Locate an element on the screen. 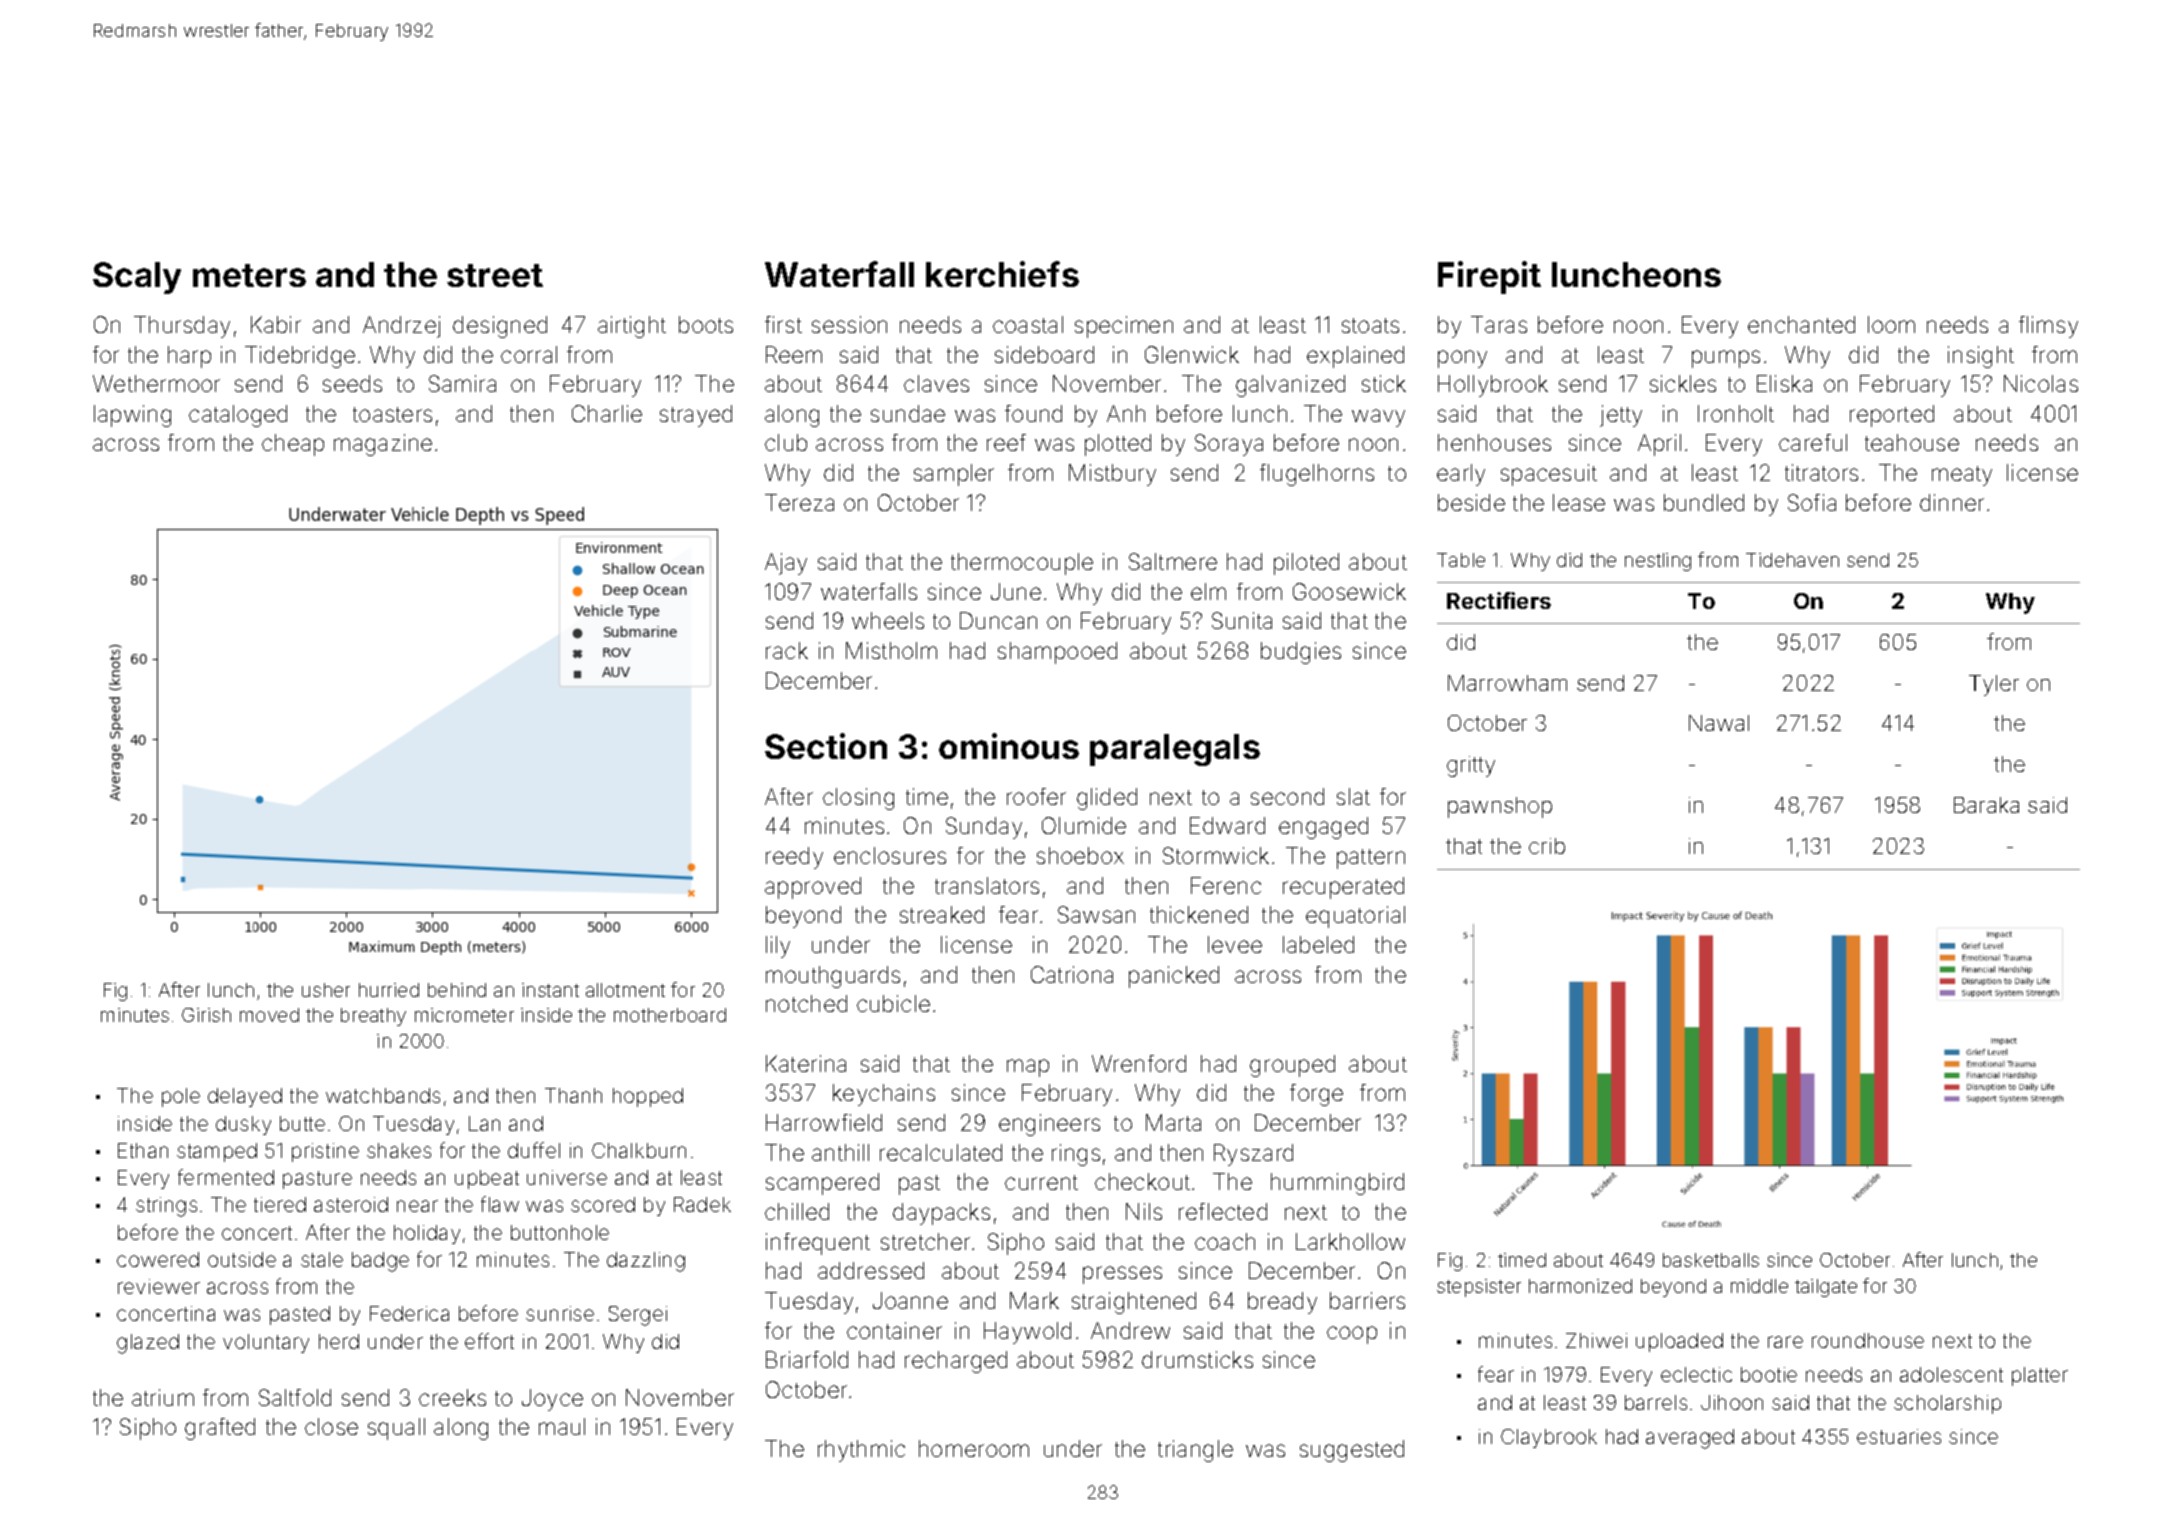  Scaly is located at coordinates (137, 278).
